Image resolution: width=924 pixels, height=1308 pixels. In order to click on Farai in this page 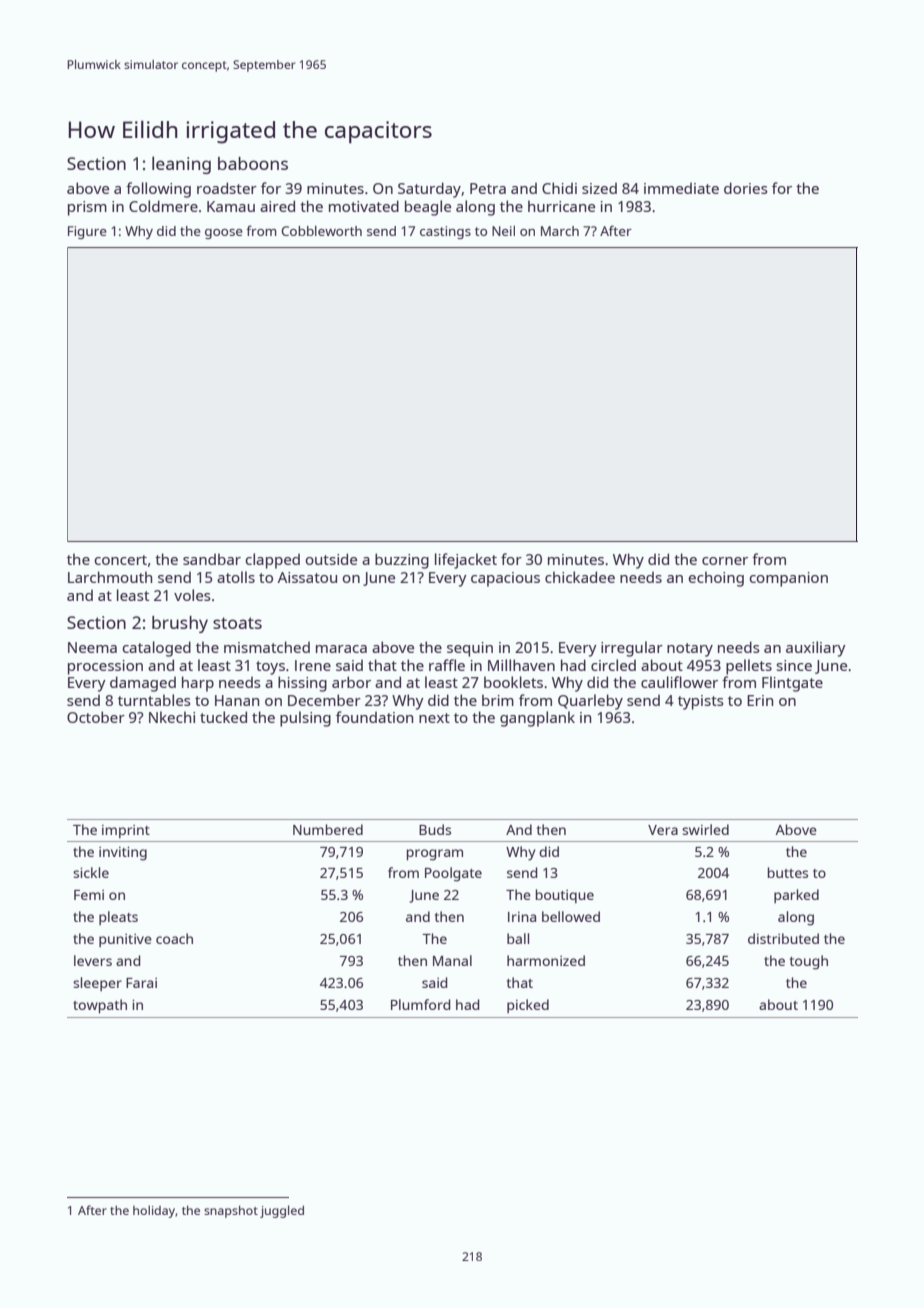, I will do `click(141, 983)`.
